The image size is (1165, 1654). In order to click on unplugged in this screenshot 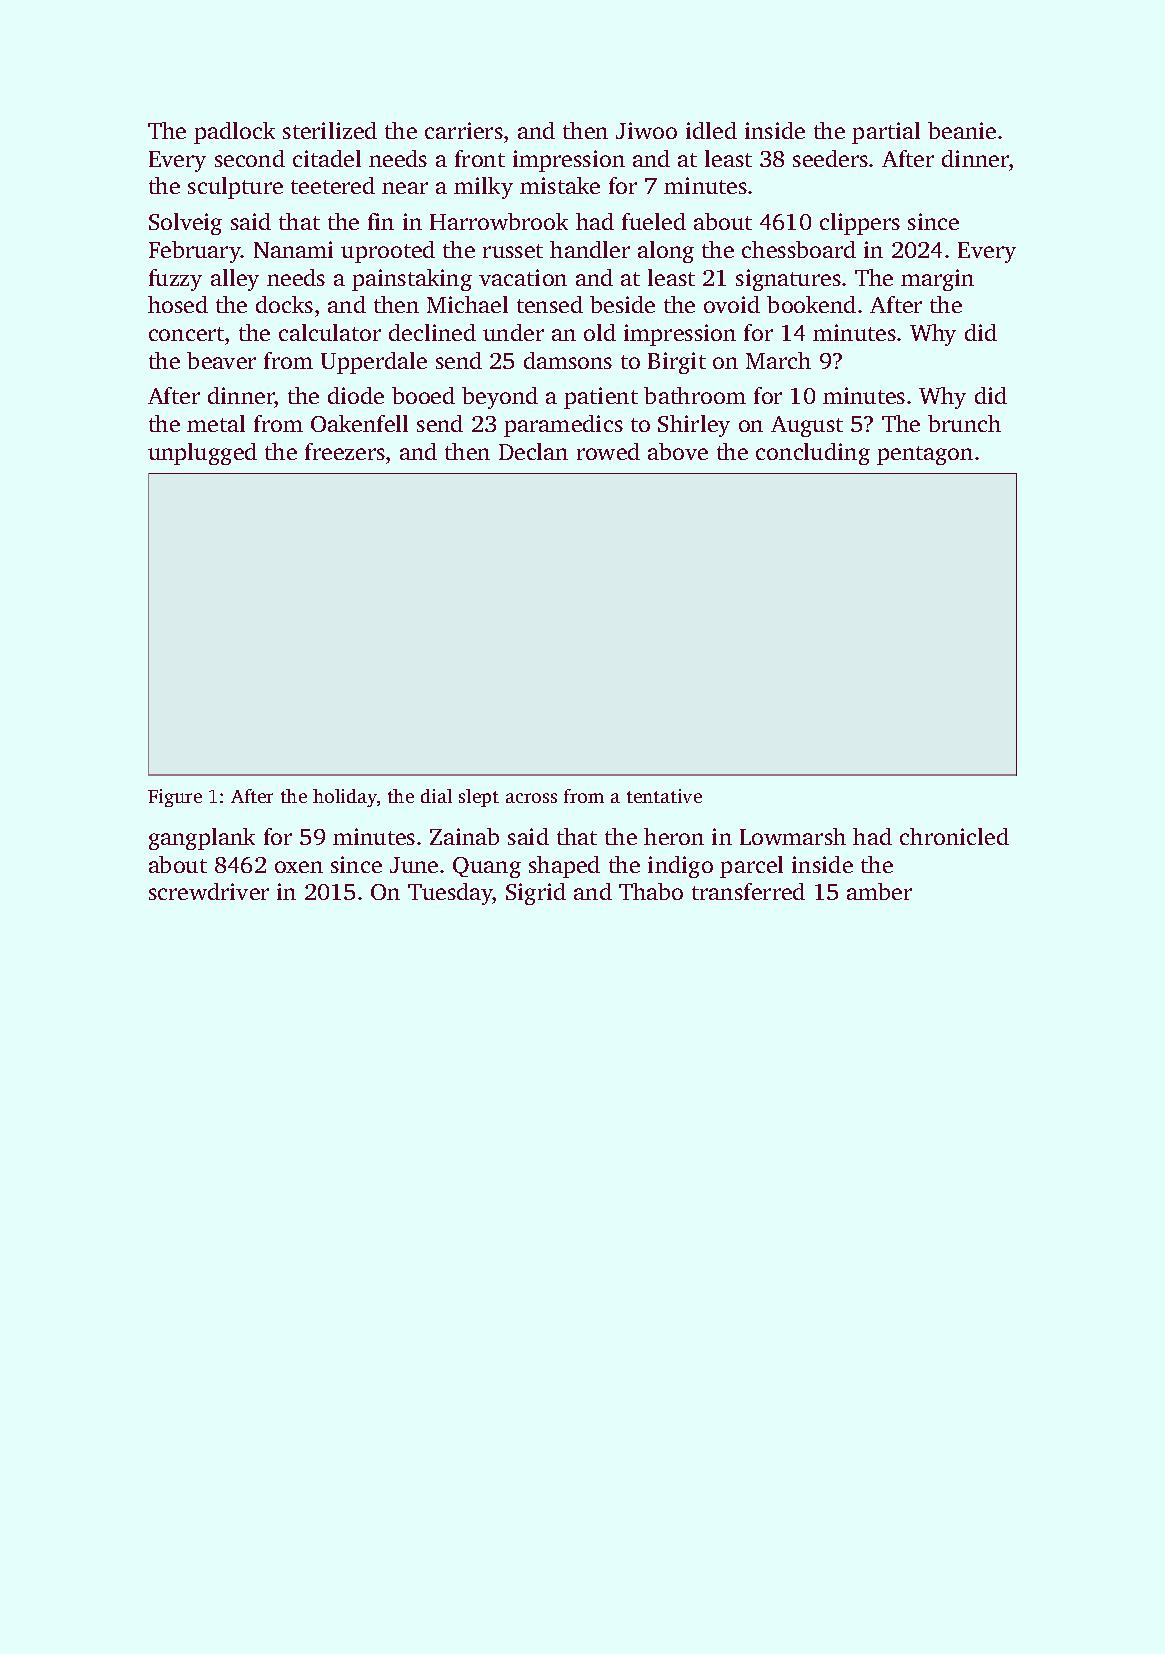, I will do `click(202, 454)`.
